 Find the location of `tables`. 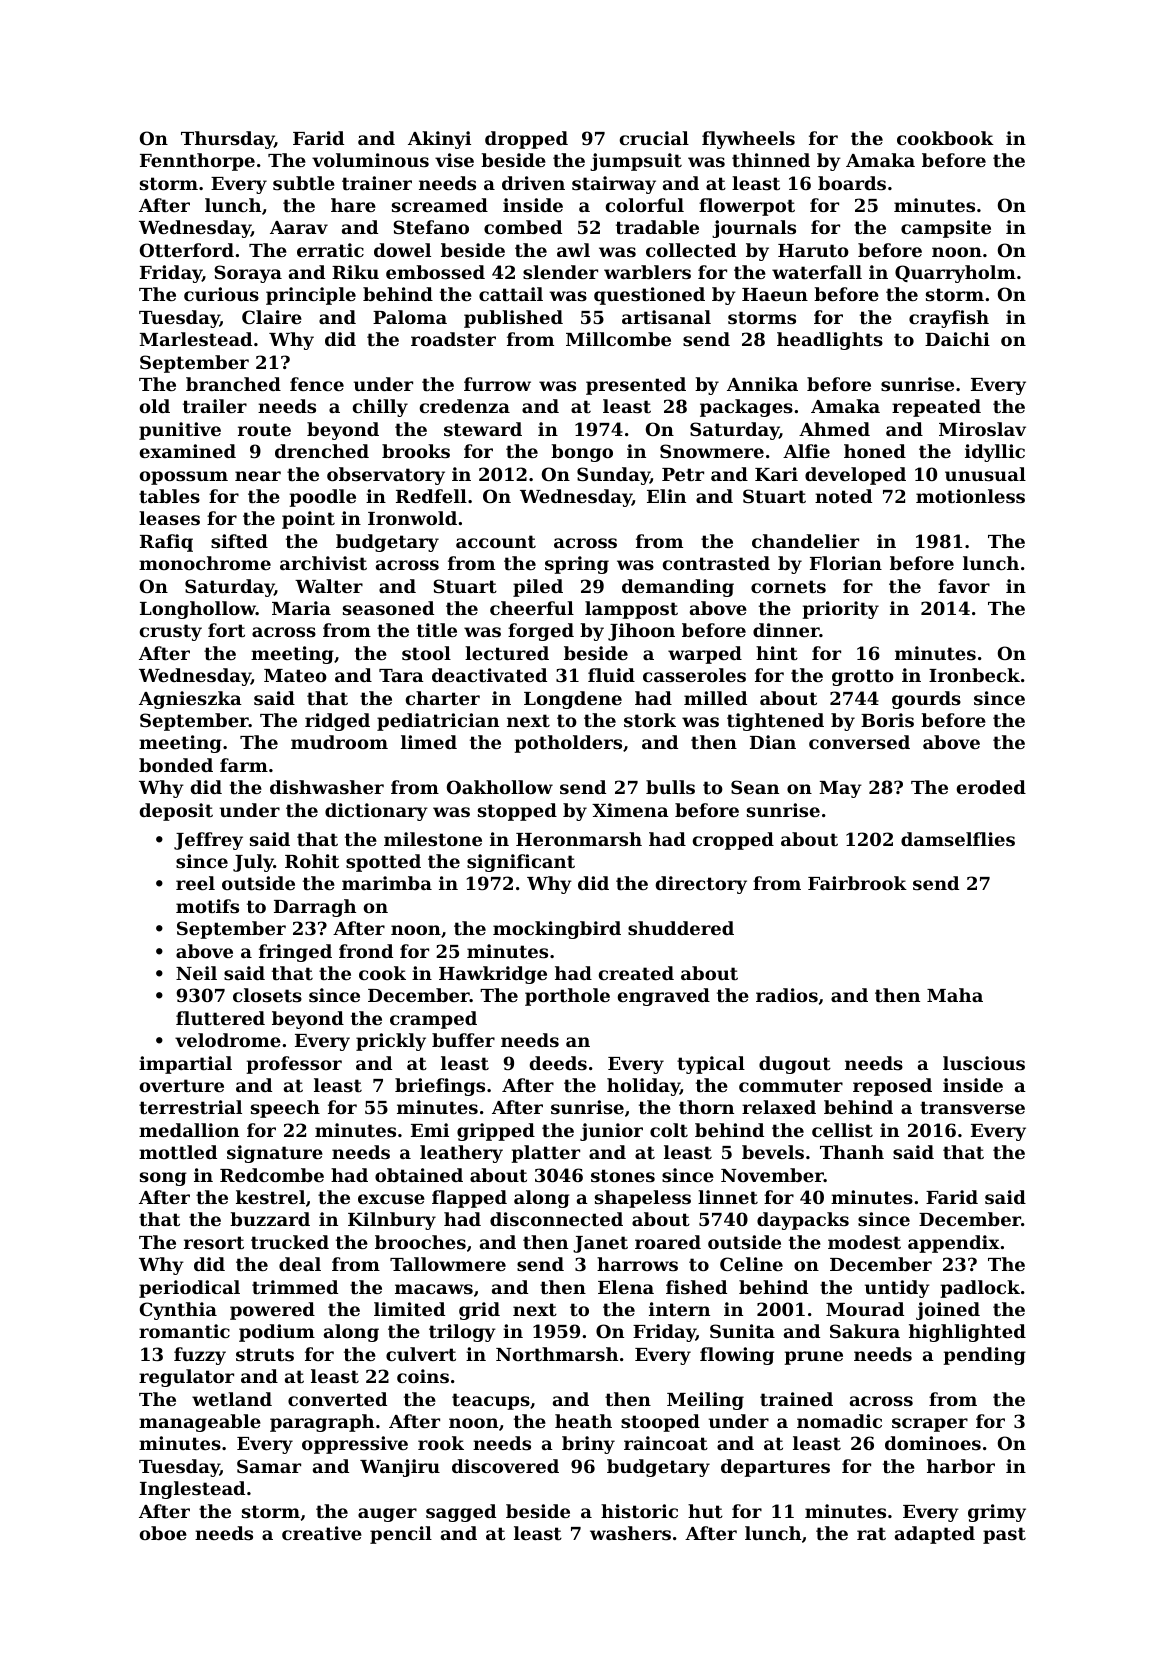

tables is located at coordinates (169, 496).
